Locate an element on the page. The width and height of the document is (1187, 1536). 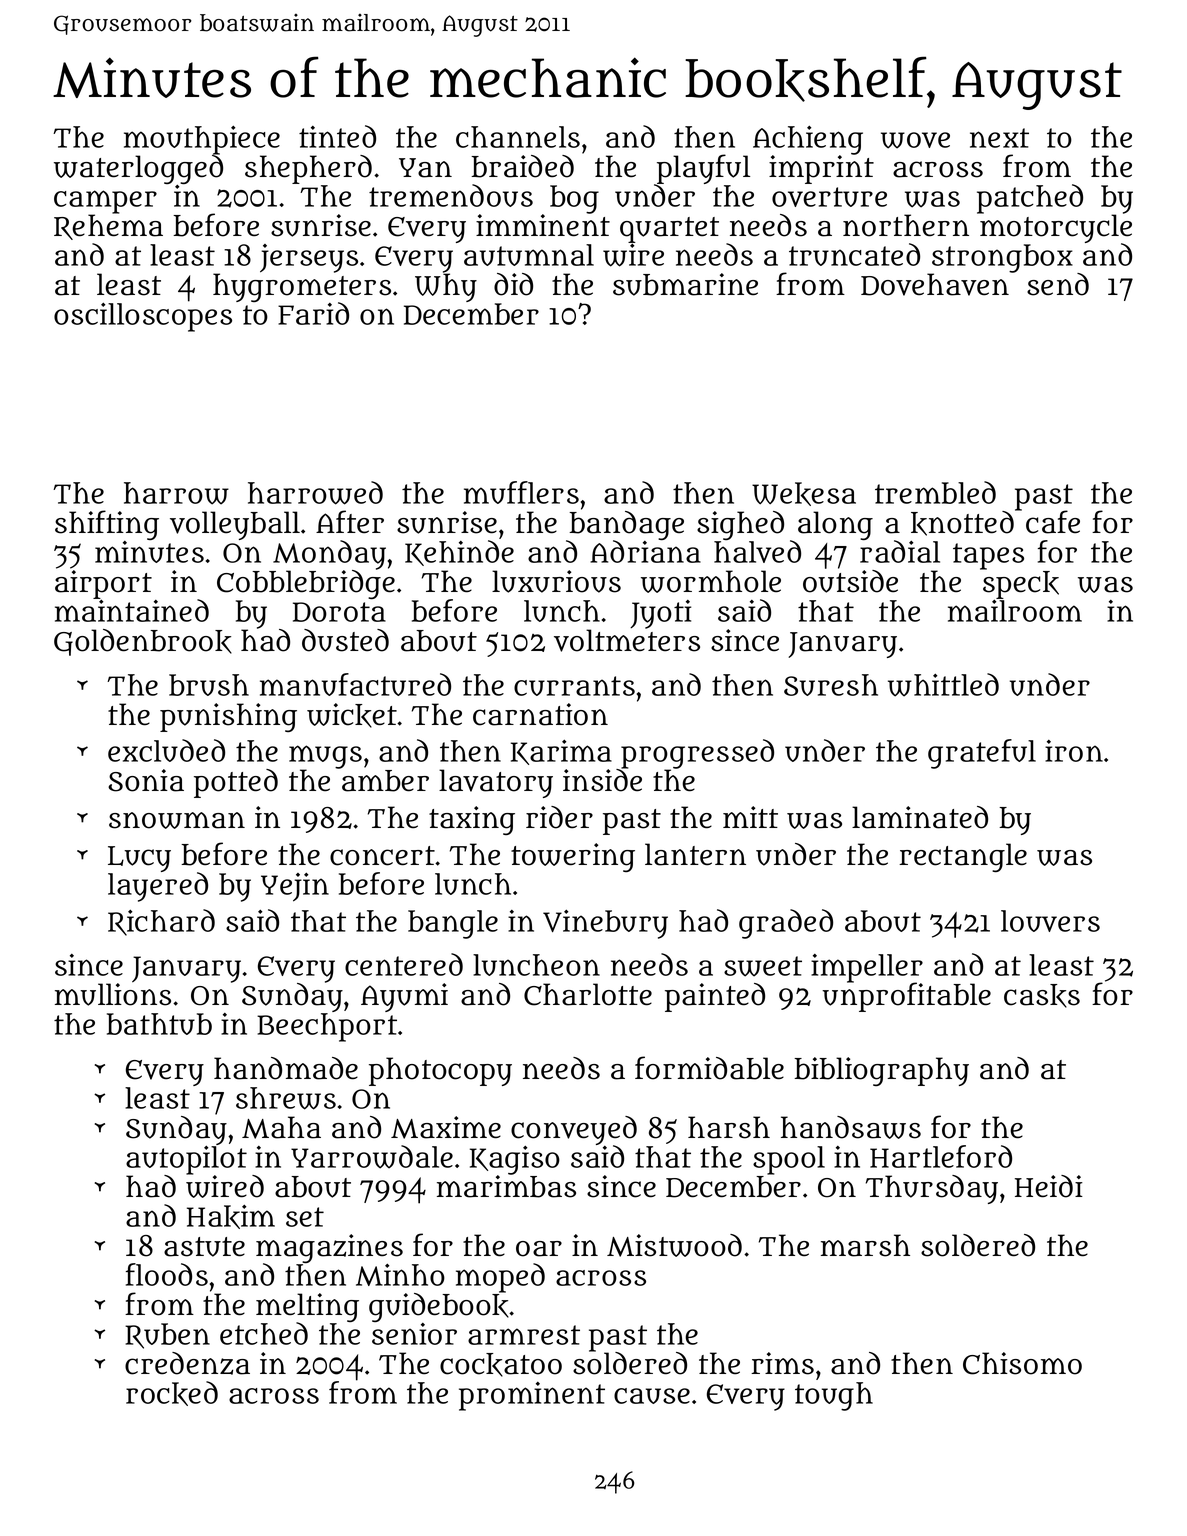
progressed is located at coordinates (697, 754).
